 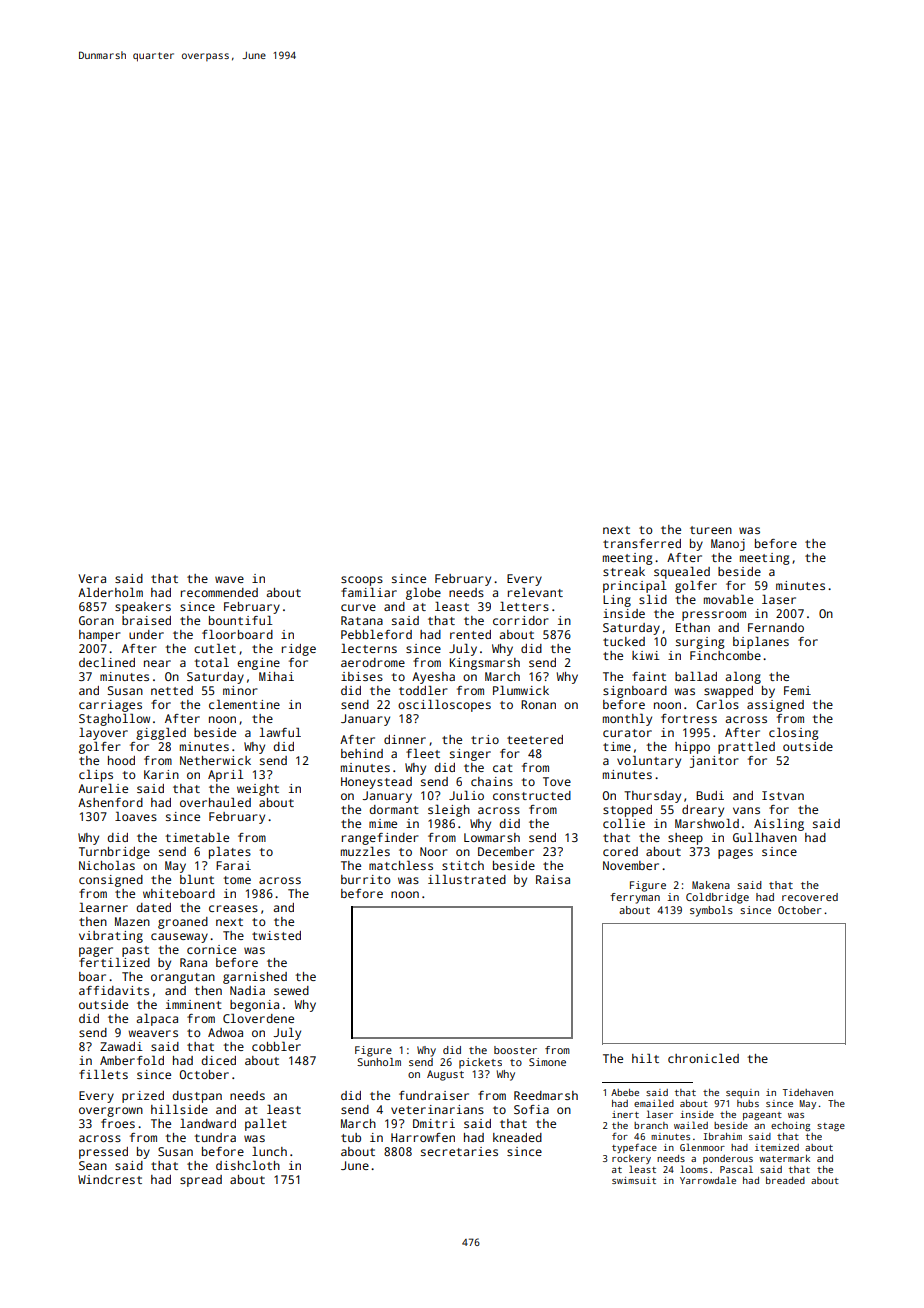 I want to click on booster, so click(x=515, y=1050).
